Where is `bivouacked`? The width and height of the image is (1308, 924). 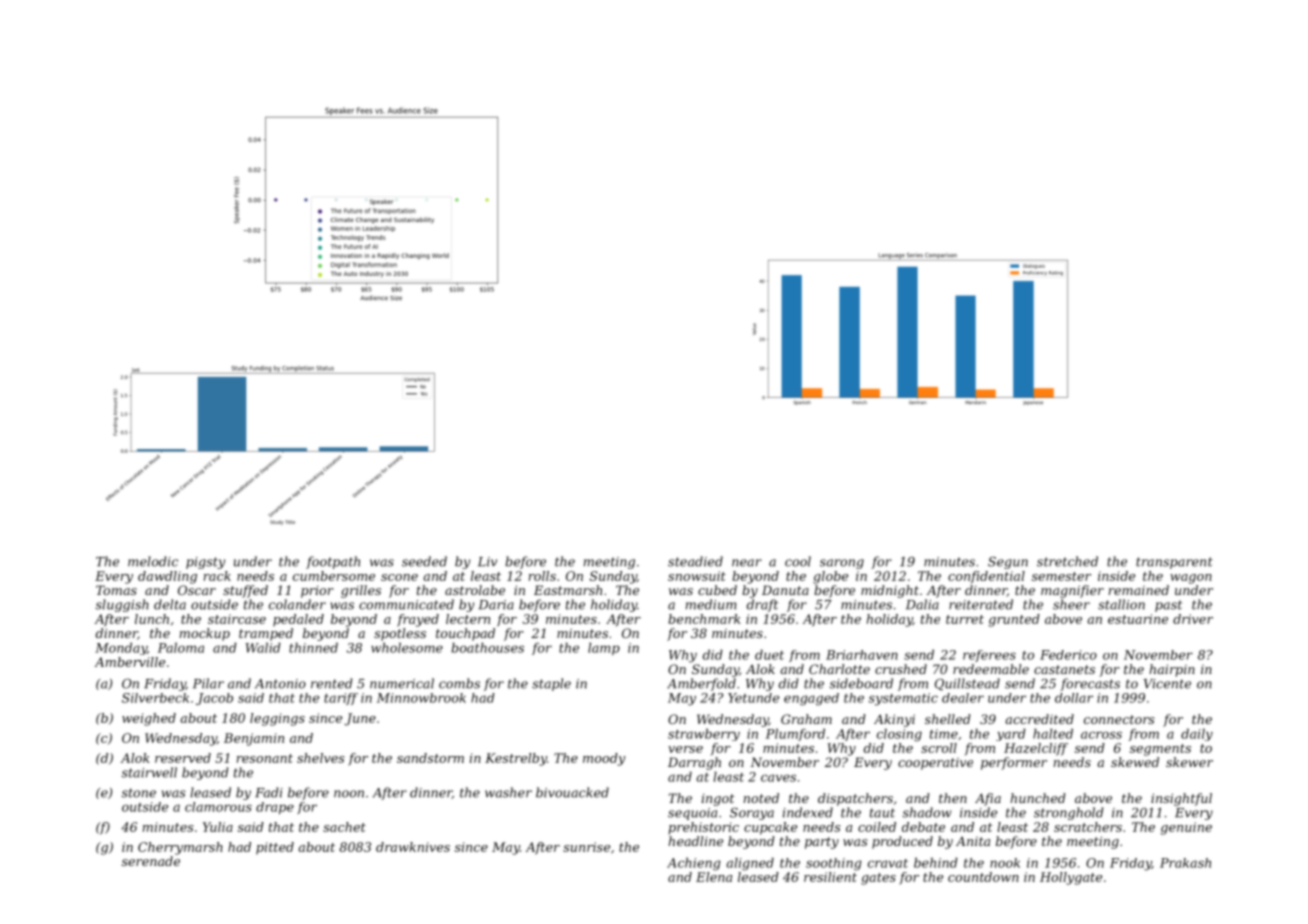
bivouacked is located at coordinates (572, 792).
